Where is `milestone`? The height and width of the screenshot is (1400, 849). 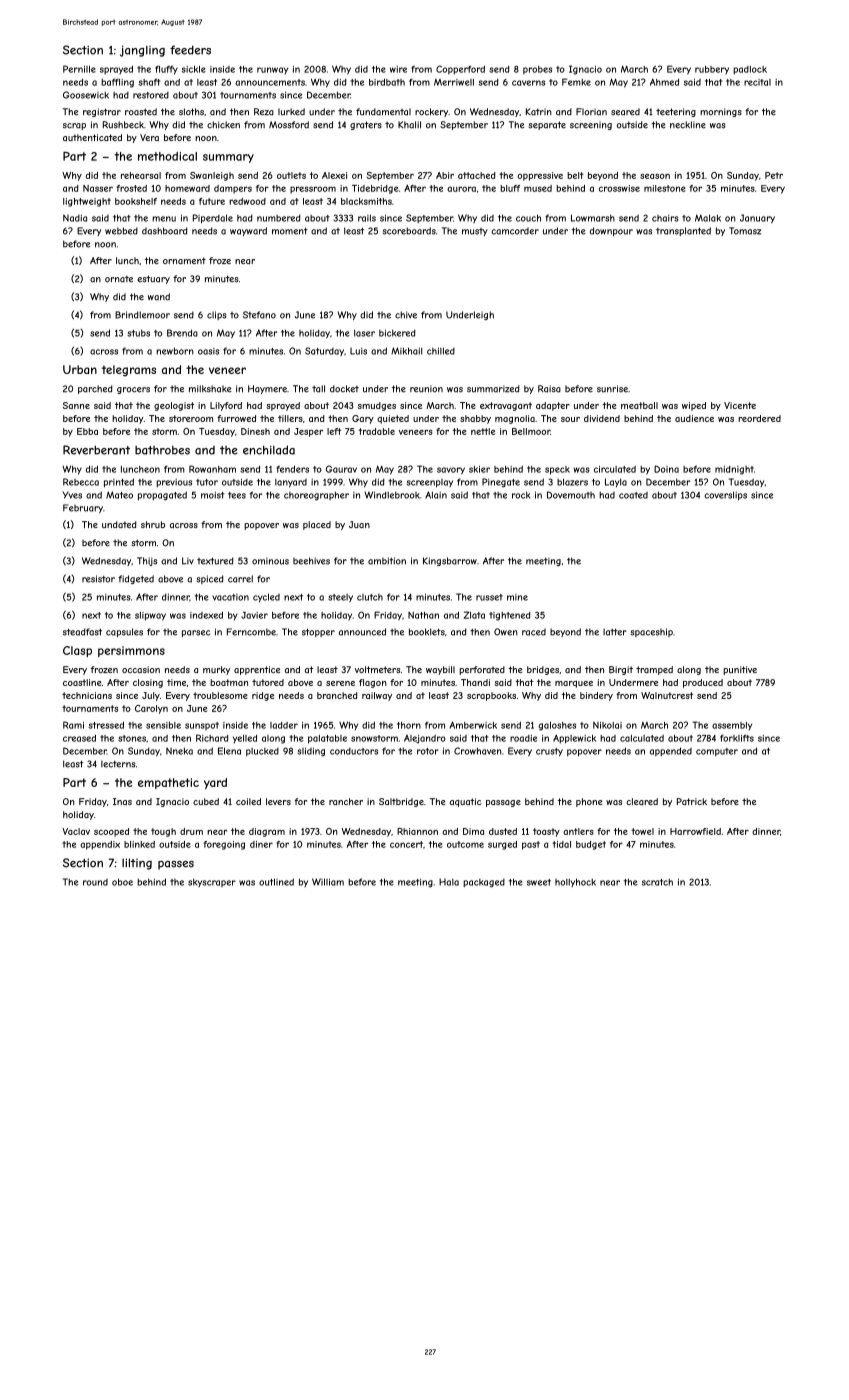 milestone is located at coordinates (665, 188).
